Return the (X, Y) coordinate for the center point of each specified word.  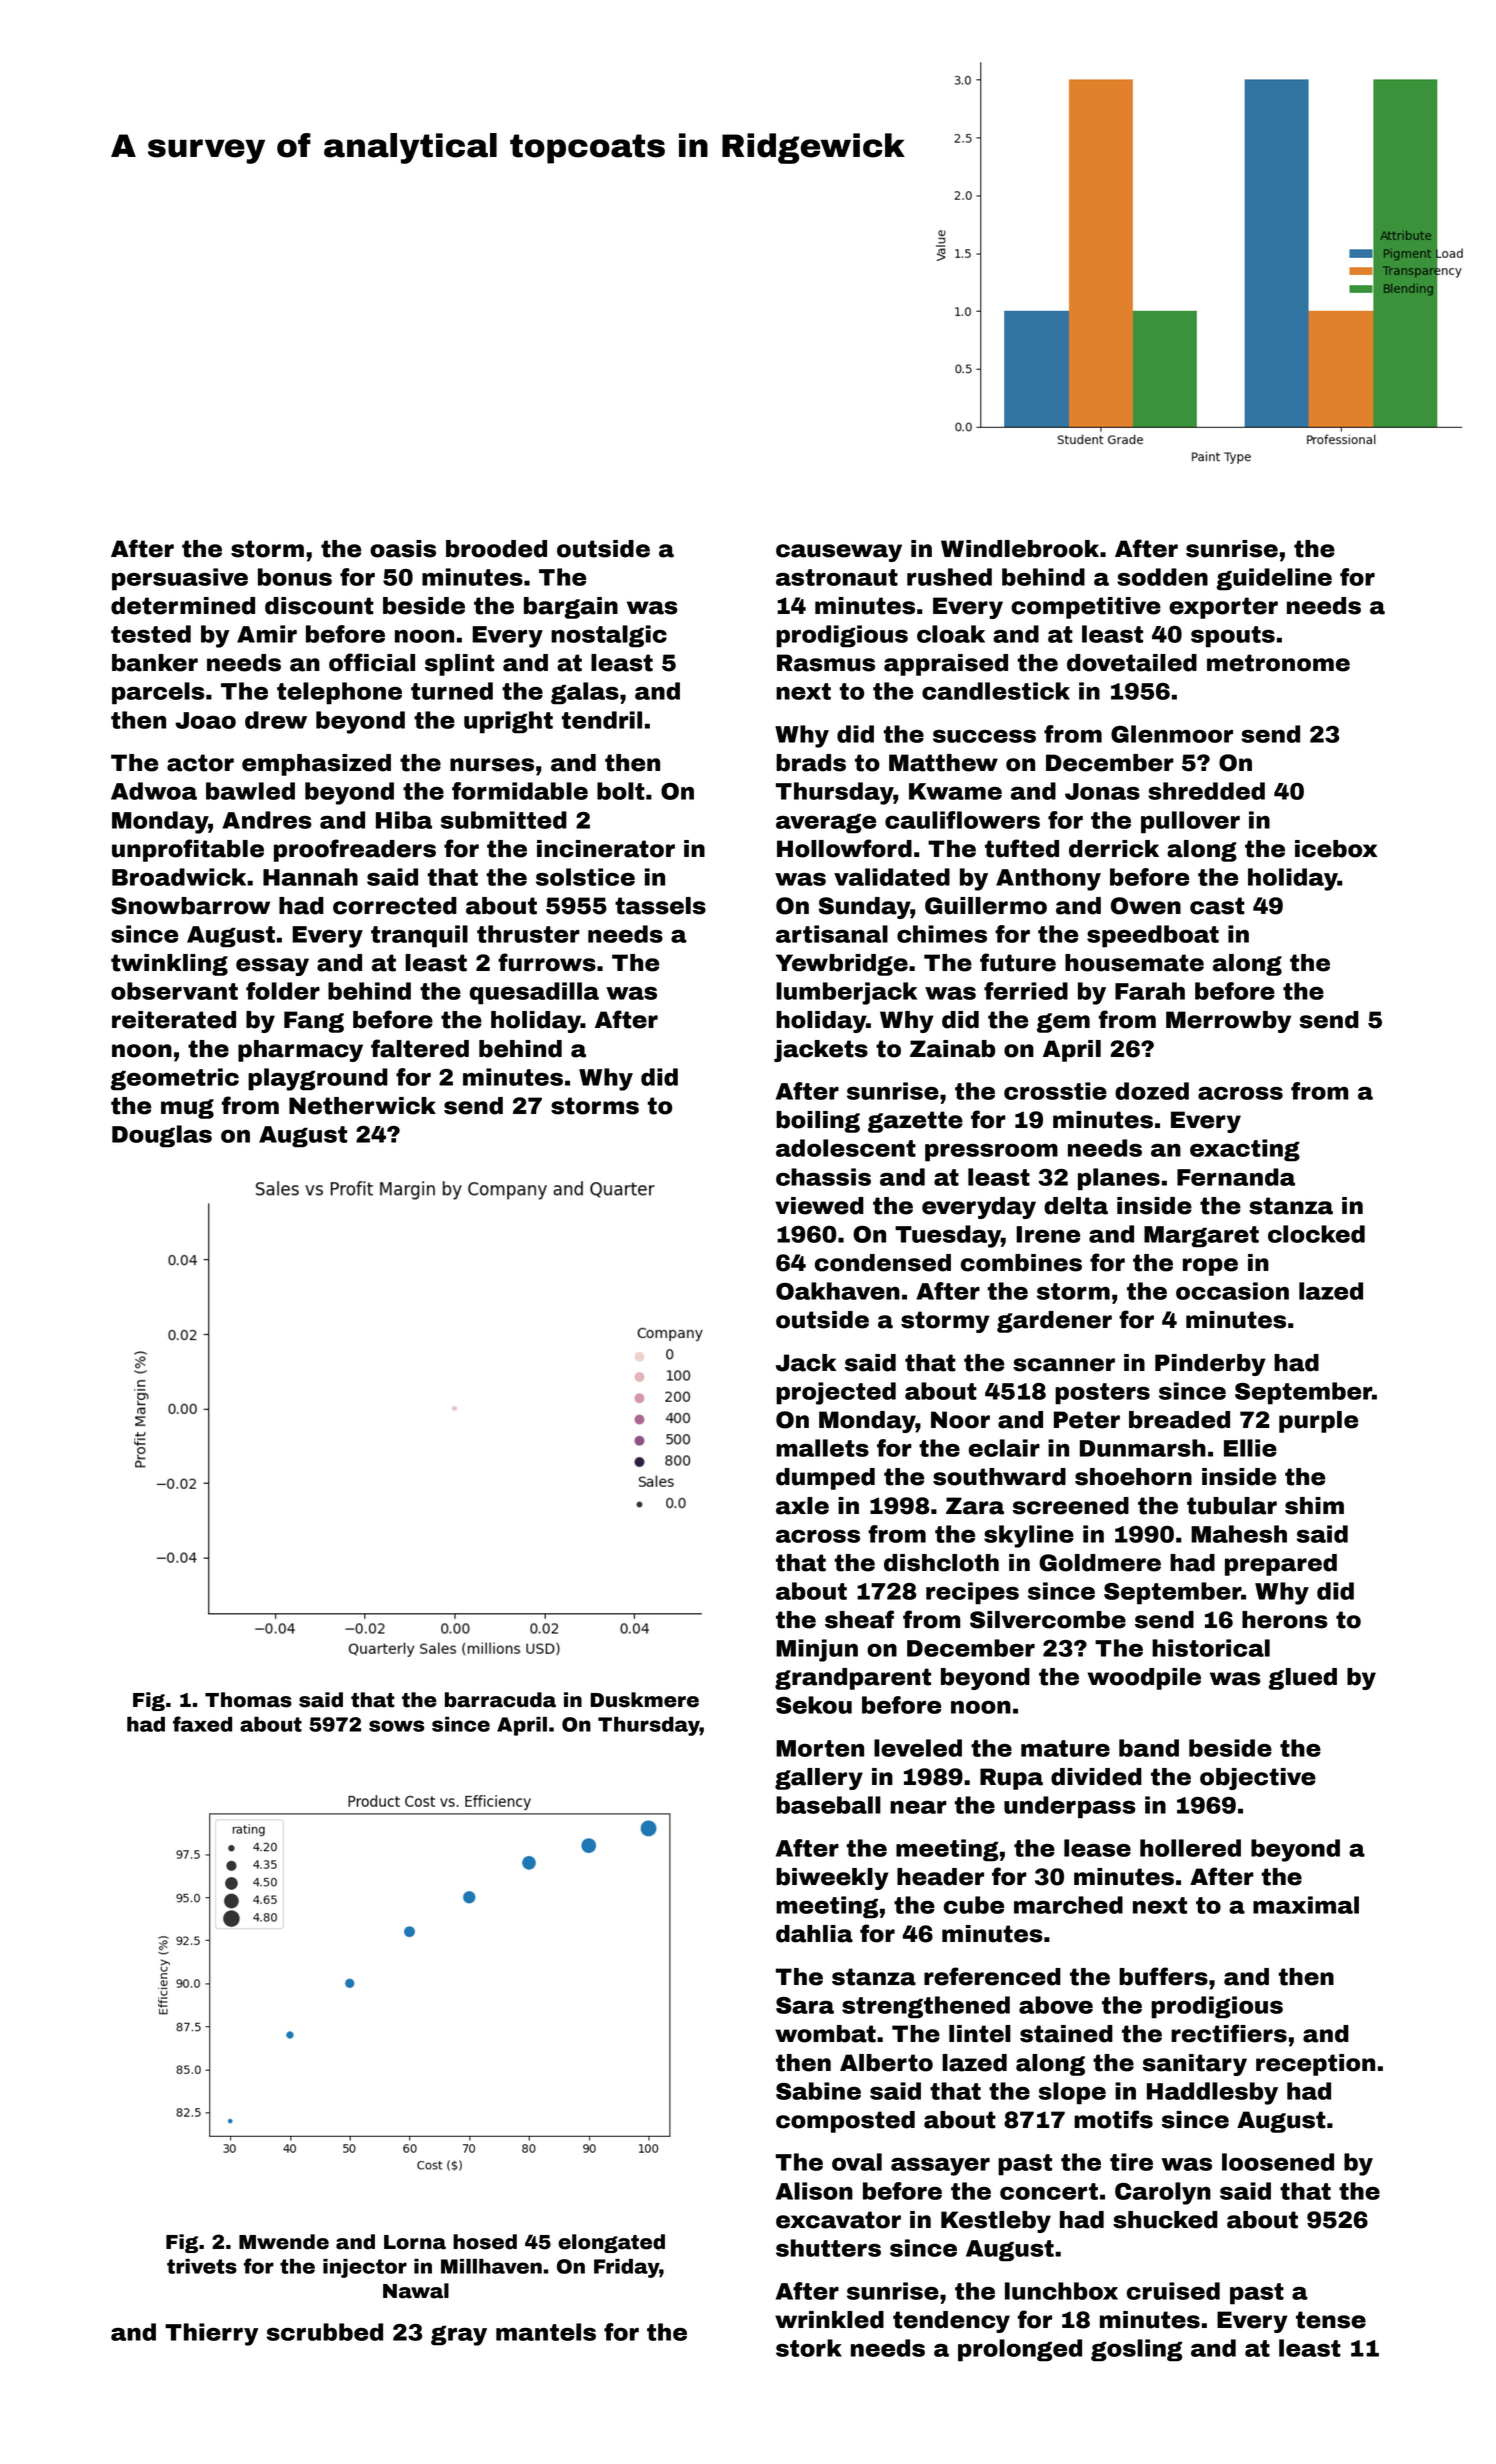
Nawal (416, 2291)
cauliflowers (962, 820)
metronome (1278, 663)
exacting (1245, 1150)
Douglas (162, 1136)
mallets (822, 1448)
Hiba (404, 820)
